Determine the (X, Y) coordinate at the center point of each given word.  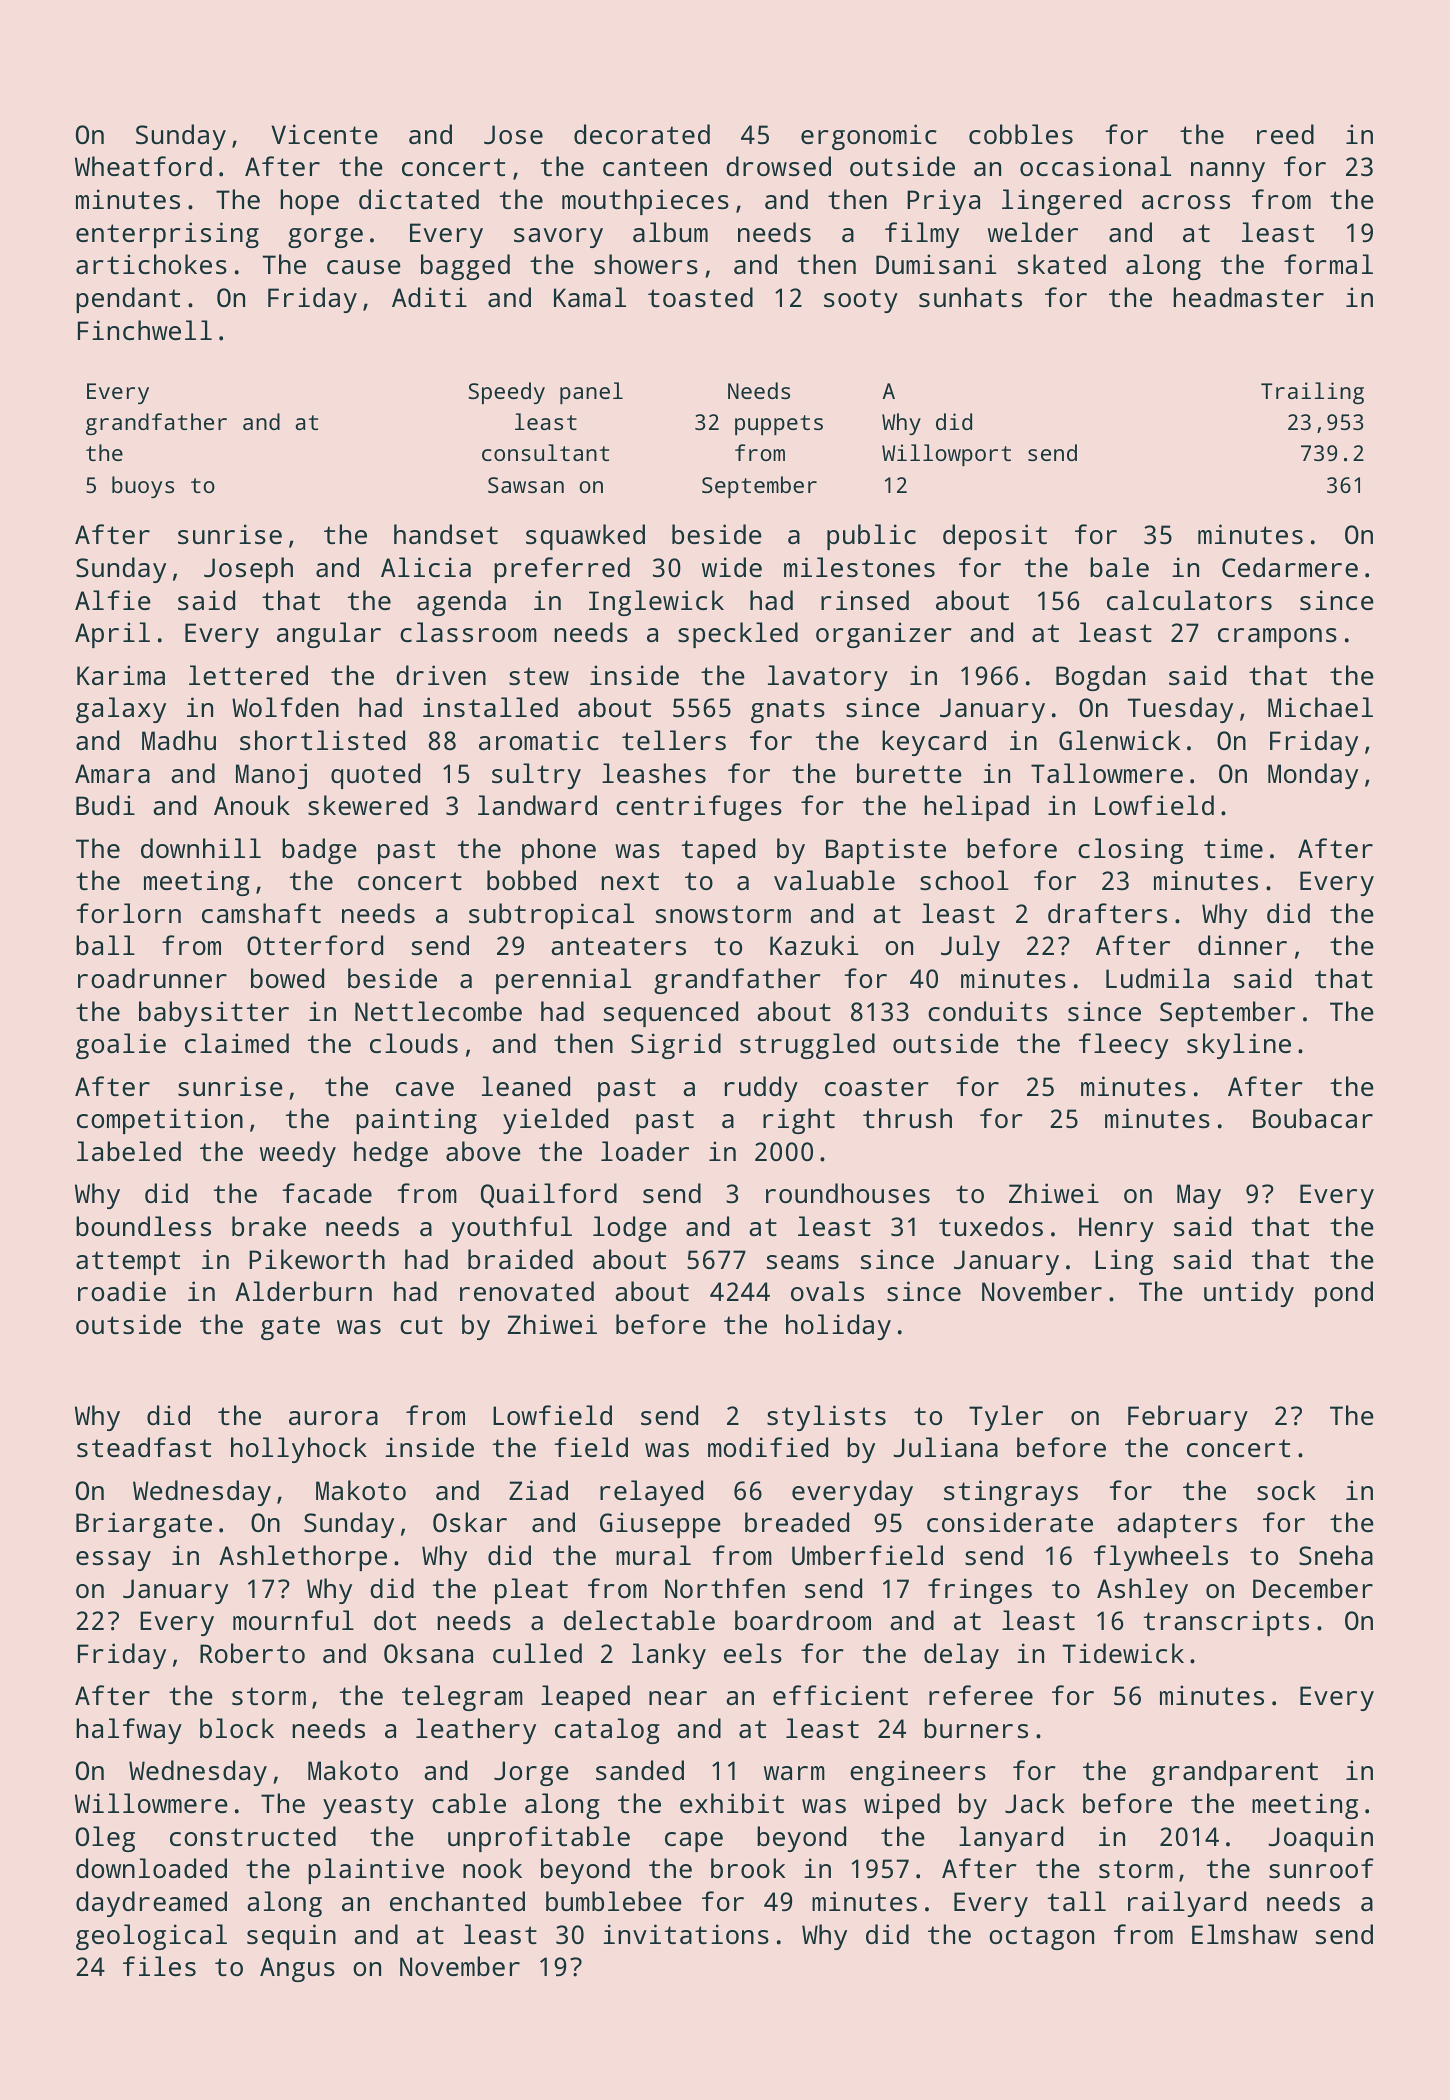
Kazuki (814, 945)
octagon (1041, 1938)
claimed (237, 1043)
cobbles (1021, 134)
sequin (291, 1937)
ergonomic (869, 137)
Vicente (324, 134)
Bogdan (1100, 678)
